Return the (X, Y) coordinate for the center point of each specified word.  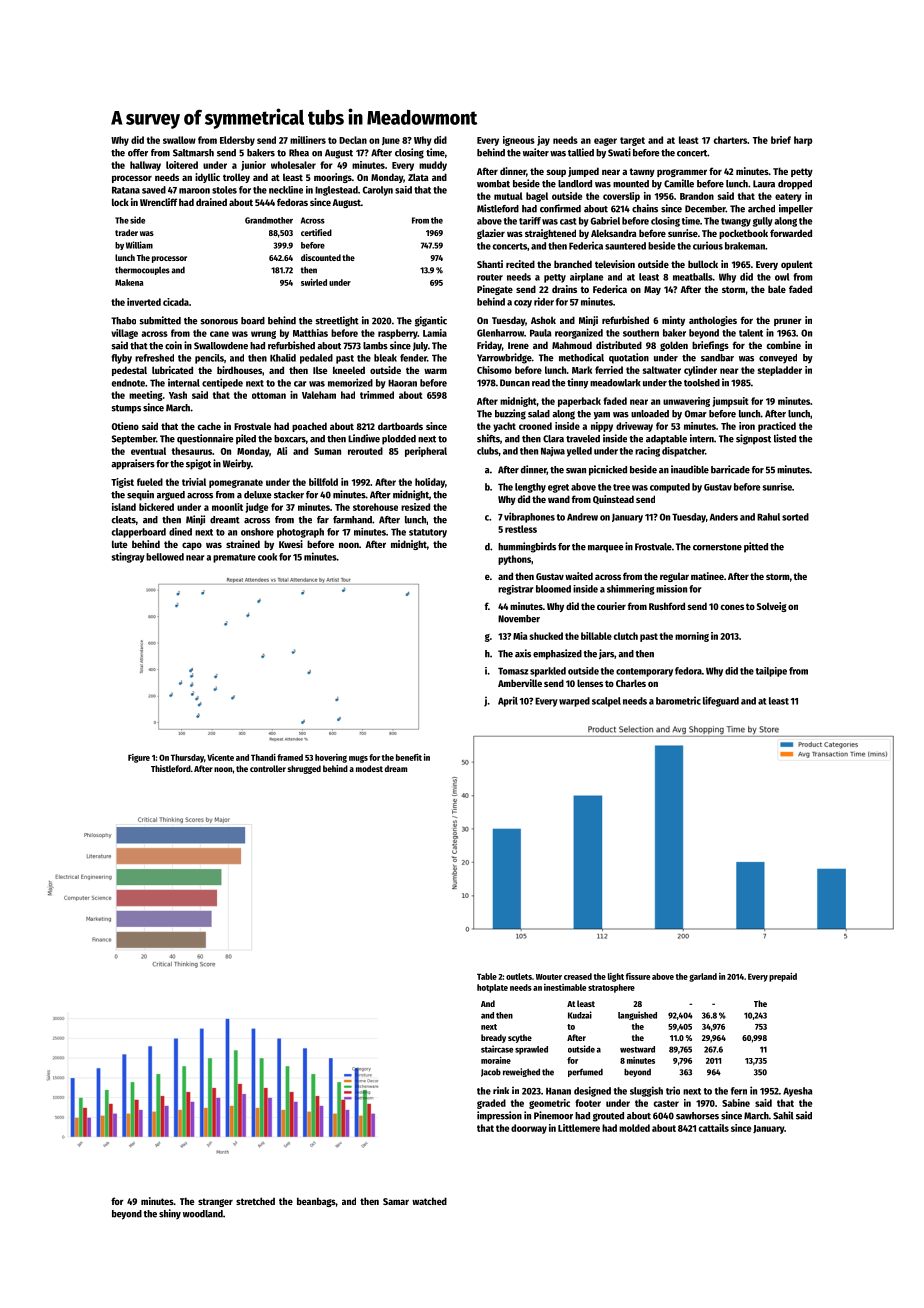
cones (732, 607)
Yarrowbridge (504, 358)
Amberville (520, 683)
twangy (736, 222)
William (139, 245)
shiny (170, 1214)
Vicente (220, 757)
